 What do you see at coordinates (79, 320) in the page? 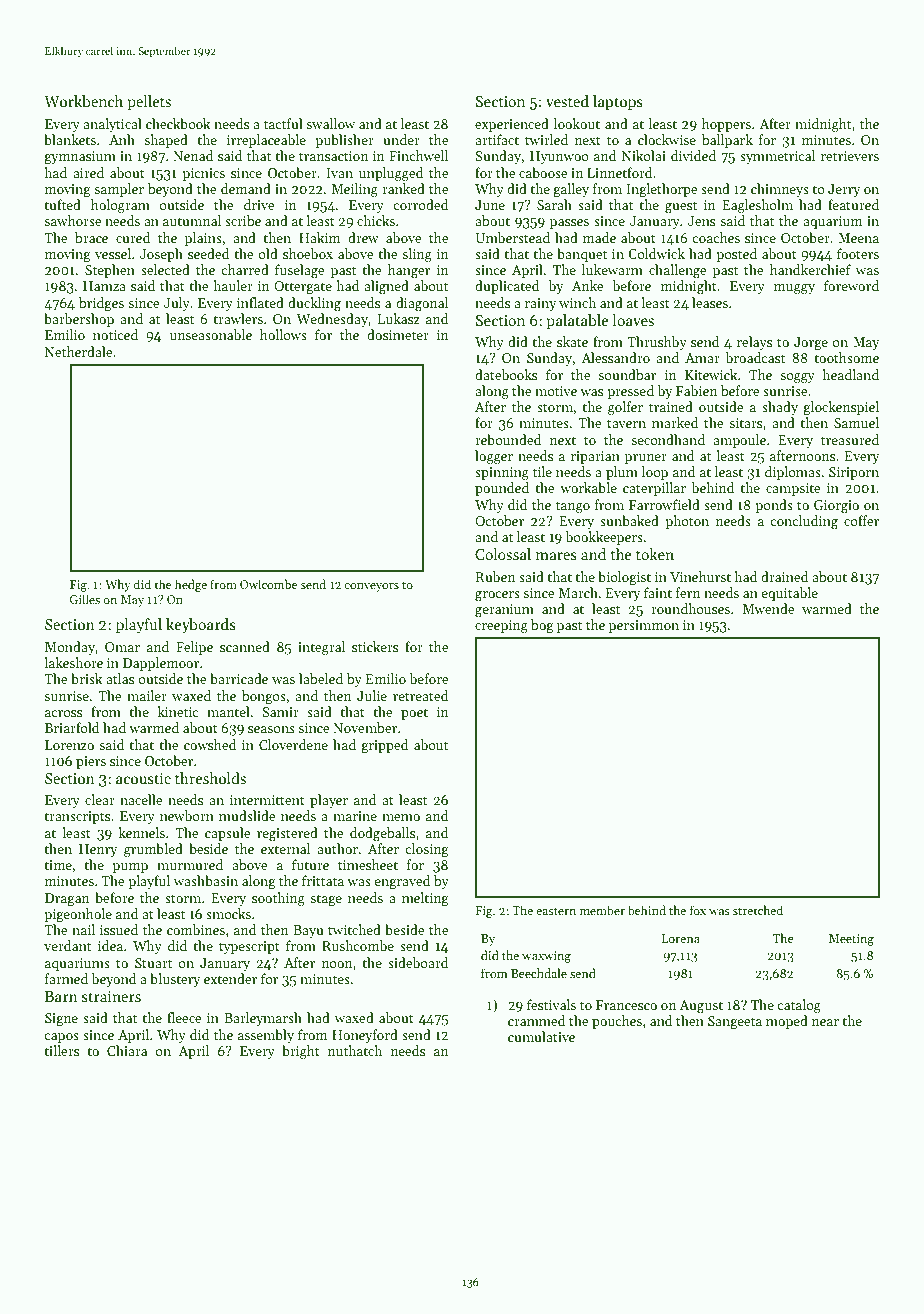
I see `barbershop` at bounding box center [79, 320].
